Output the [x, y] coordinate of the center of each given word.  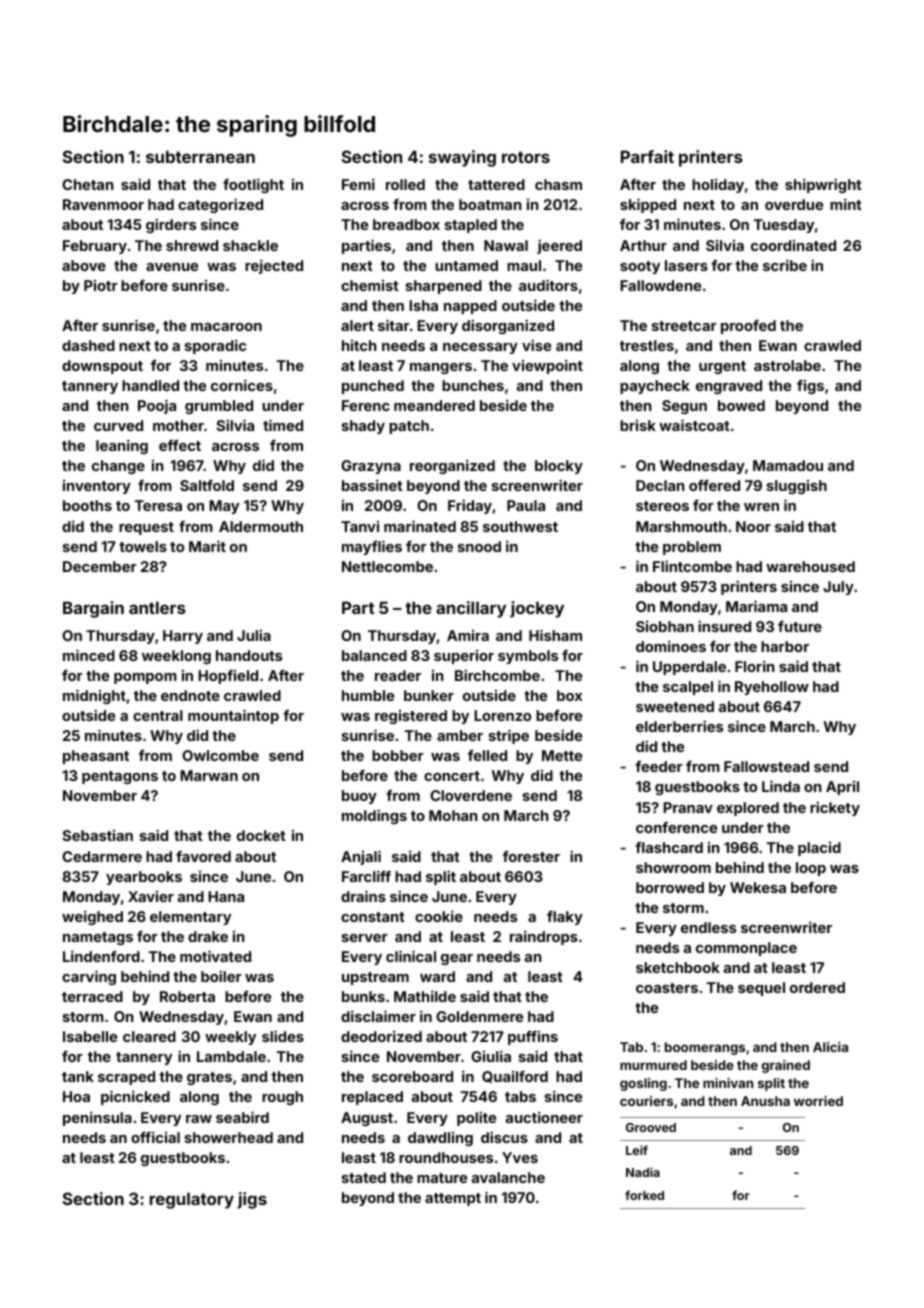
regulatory [192, 1200]
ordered [817, 987]
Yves [520, 1157]
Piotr [101, 285]
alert [357, 325]
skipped [648, 205]
